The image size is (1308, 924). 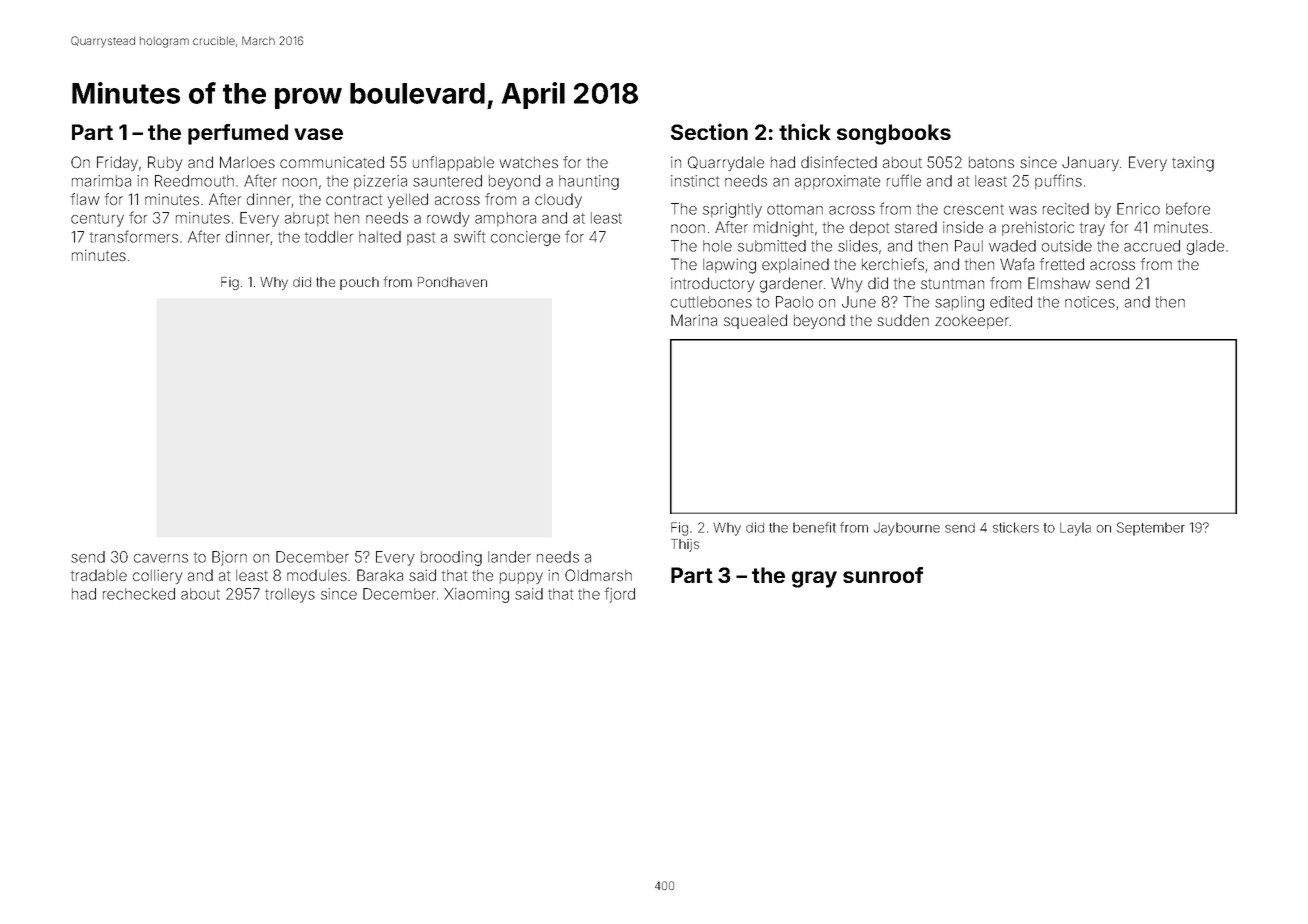 What do you see at coordinates (1090, 302) in the screenshot?
I see `notices` at bounding box center [1090, 302].
